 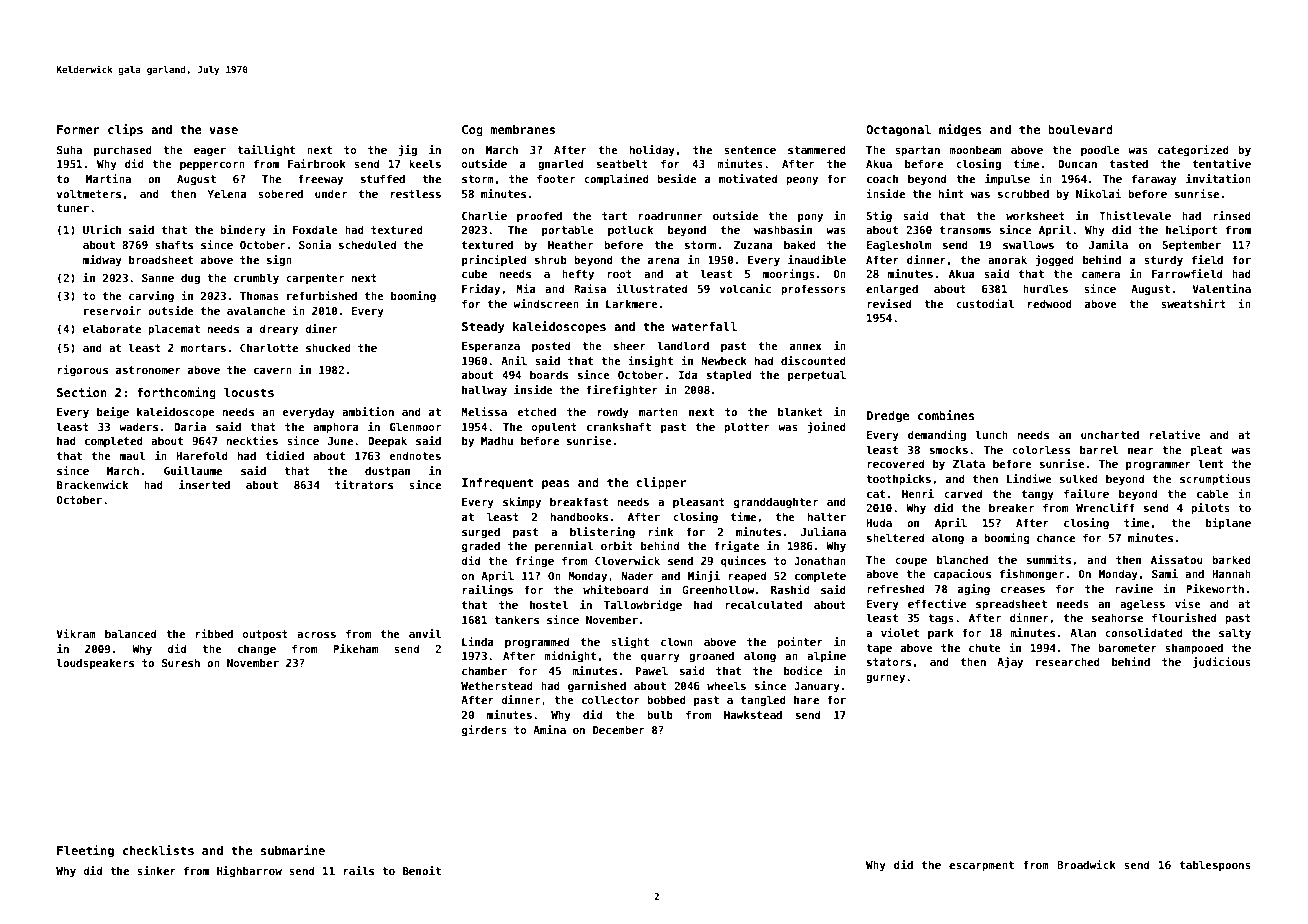 I want to click on shampooed, so click(x=1194, y=648).
